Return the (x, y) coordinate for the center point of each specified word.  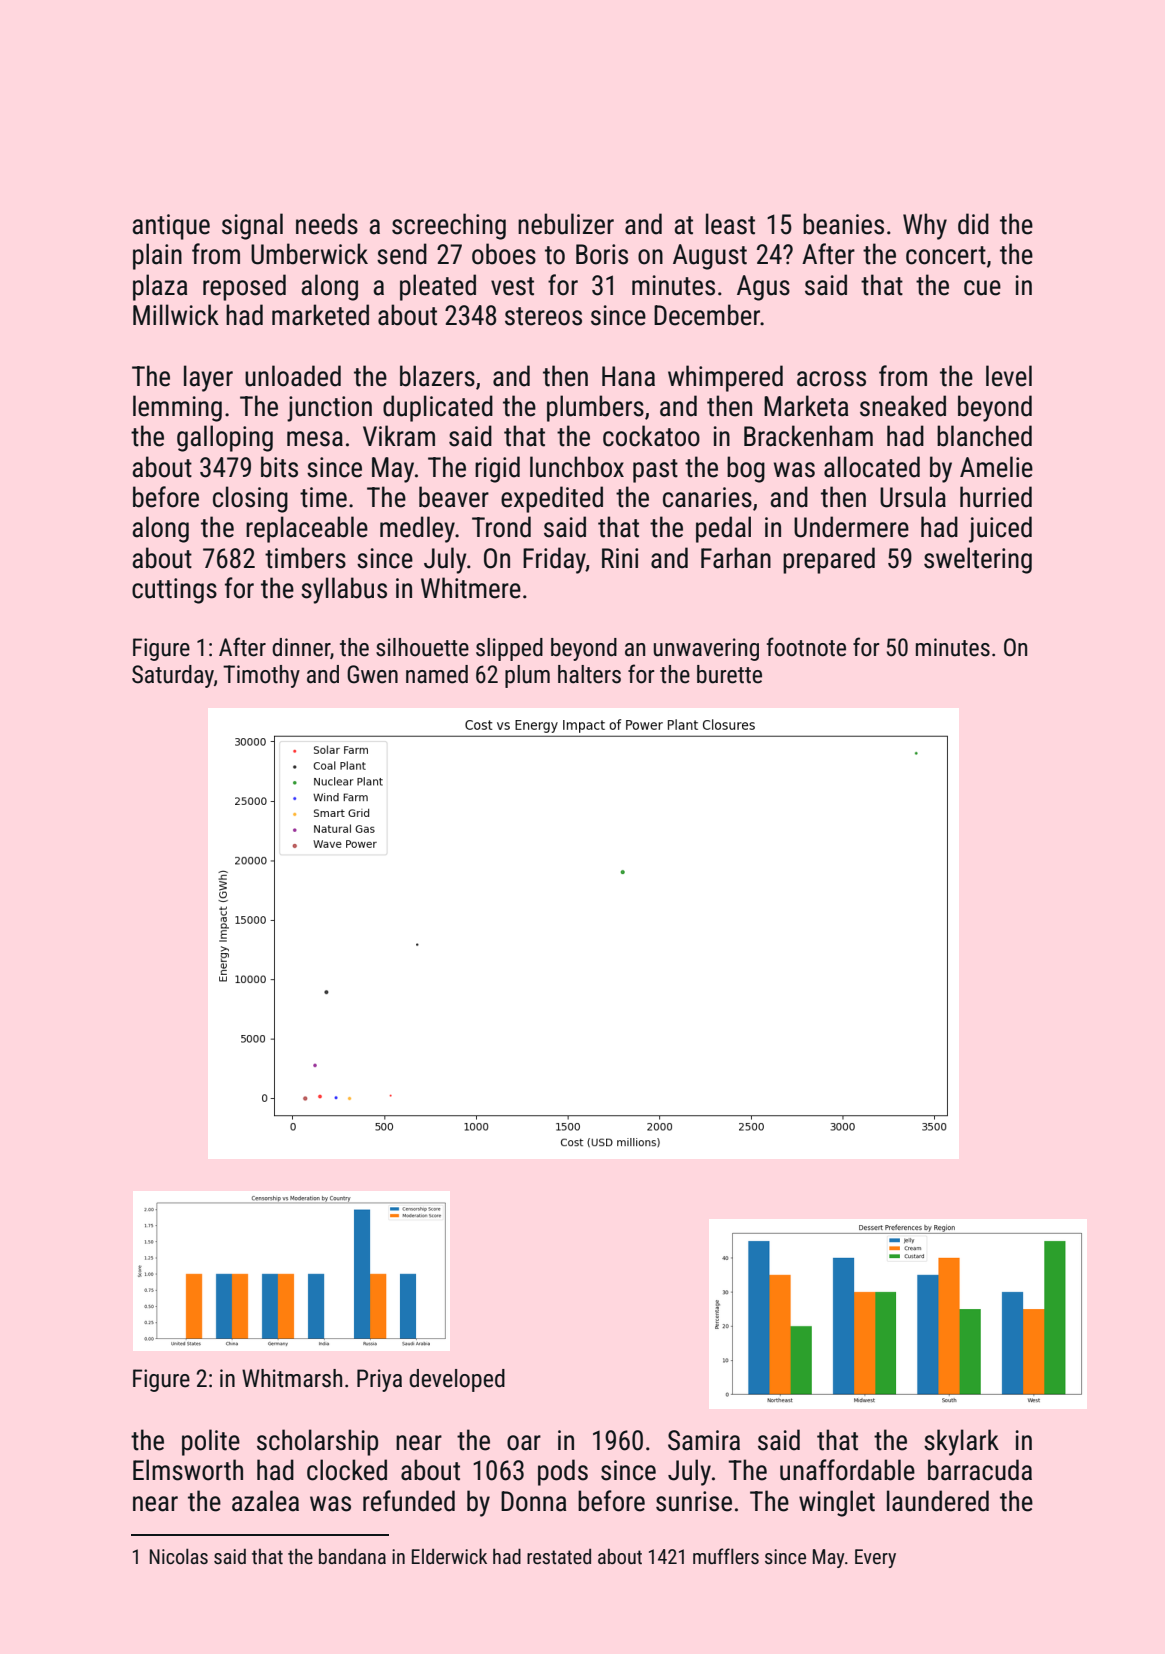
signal (252, 226)
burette (729, 674)
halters (589, 674)
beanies (843, 224)
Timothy (261, 676)
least (730, 224)
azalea (265, 1501)
